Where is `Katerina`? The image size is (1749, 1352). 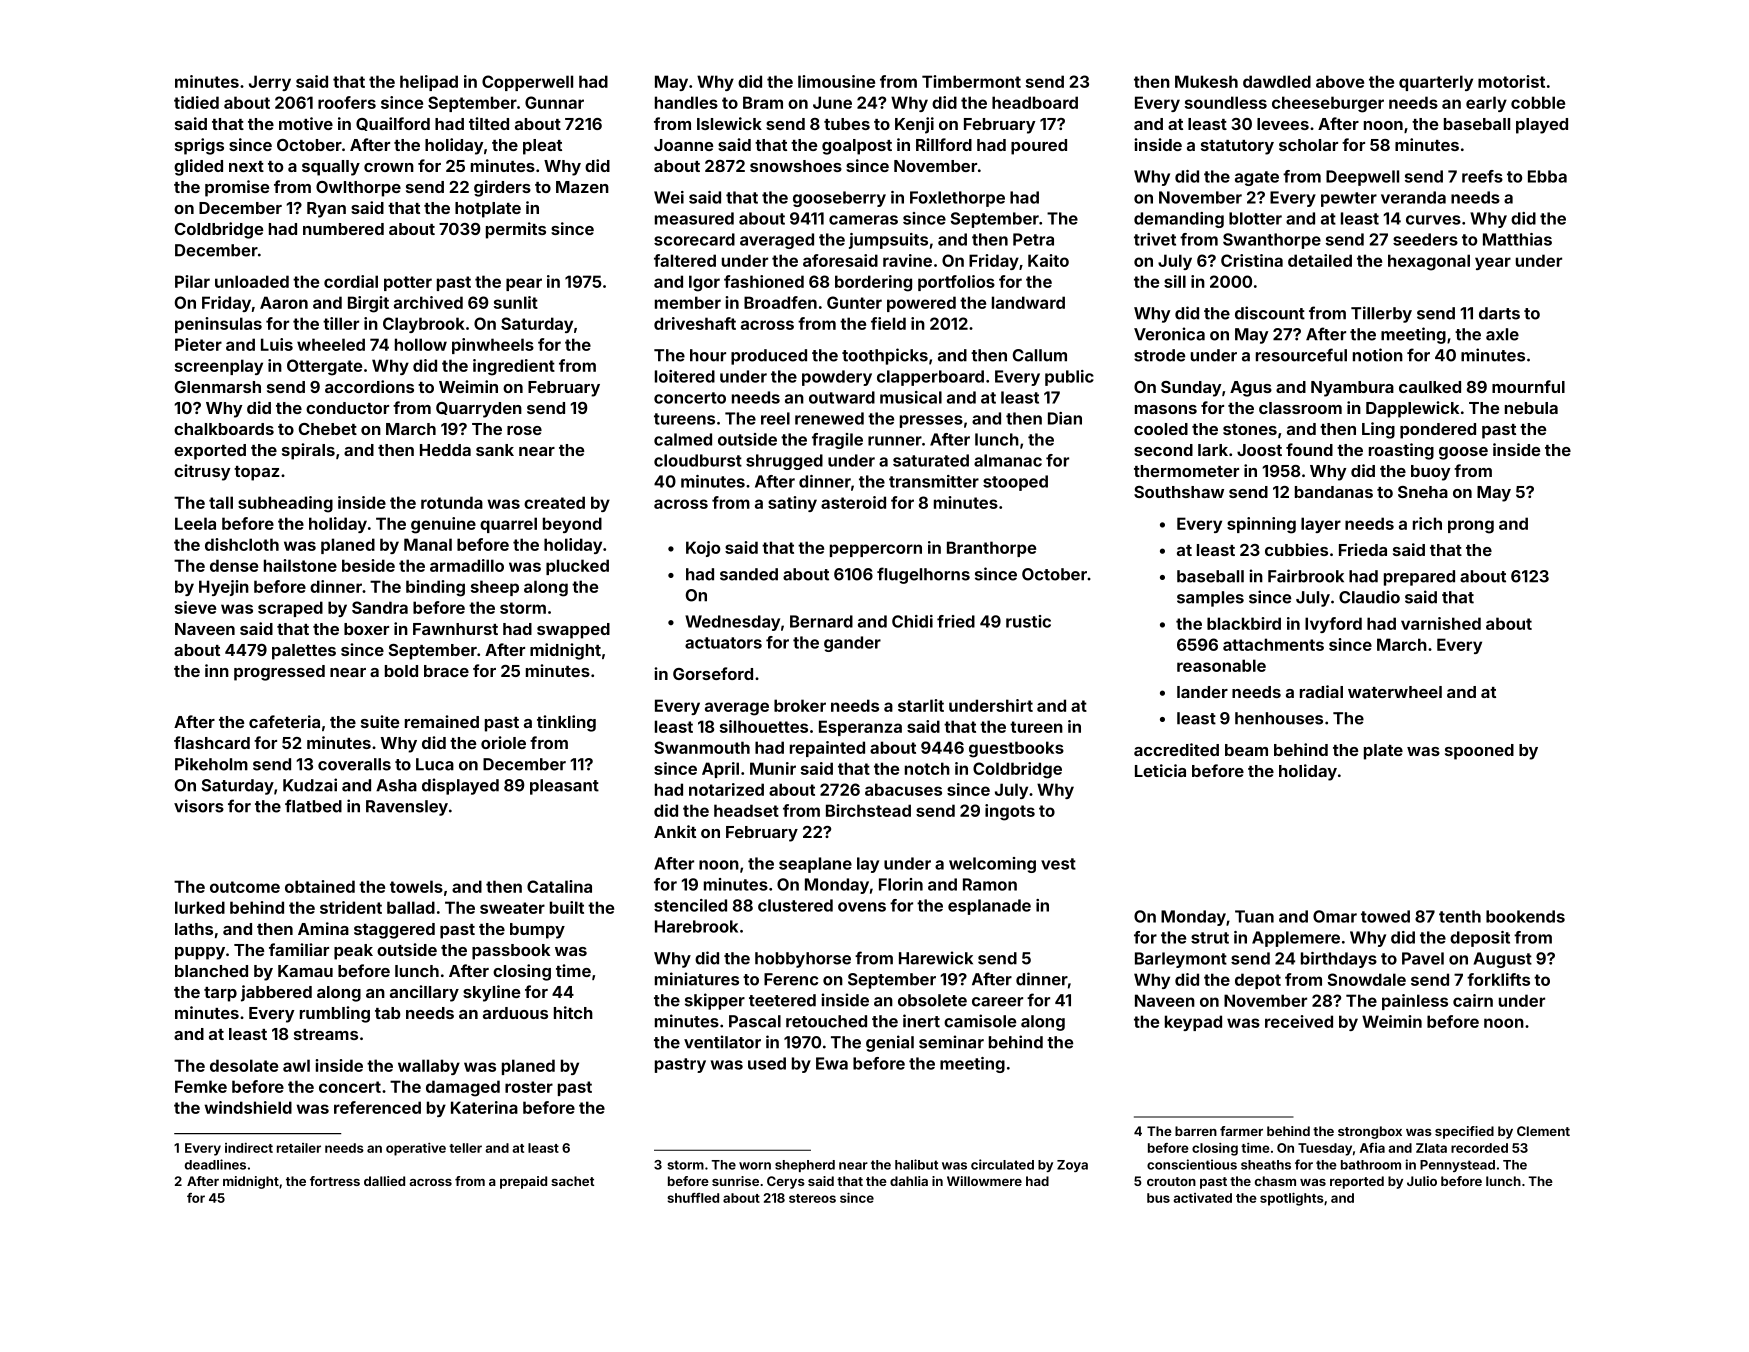
Katerina is located at coordinates (484, 1107).
